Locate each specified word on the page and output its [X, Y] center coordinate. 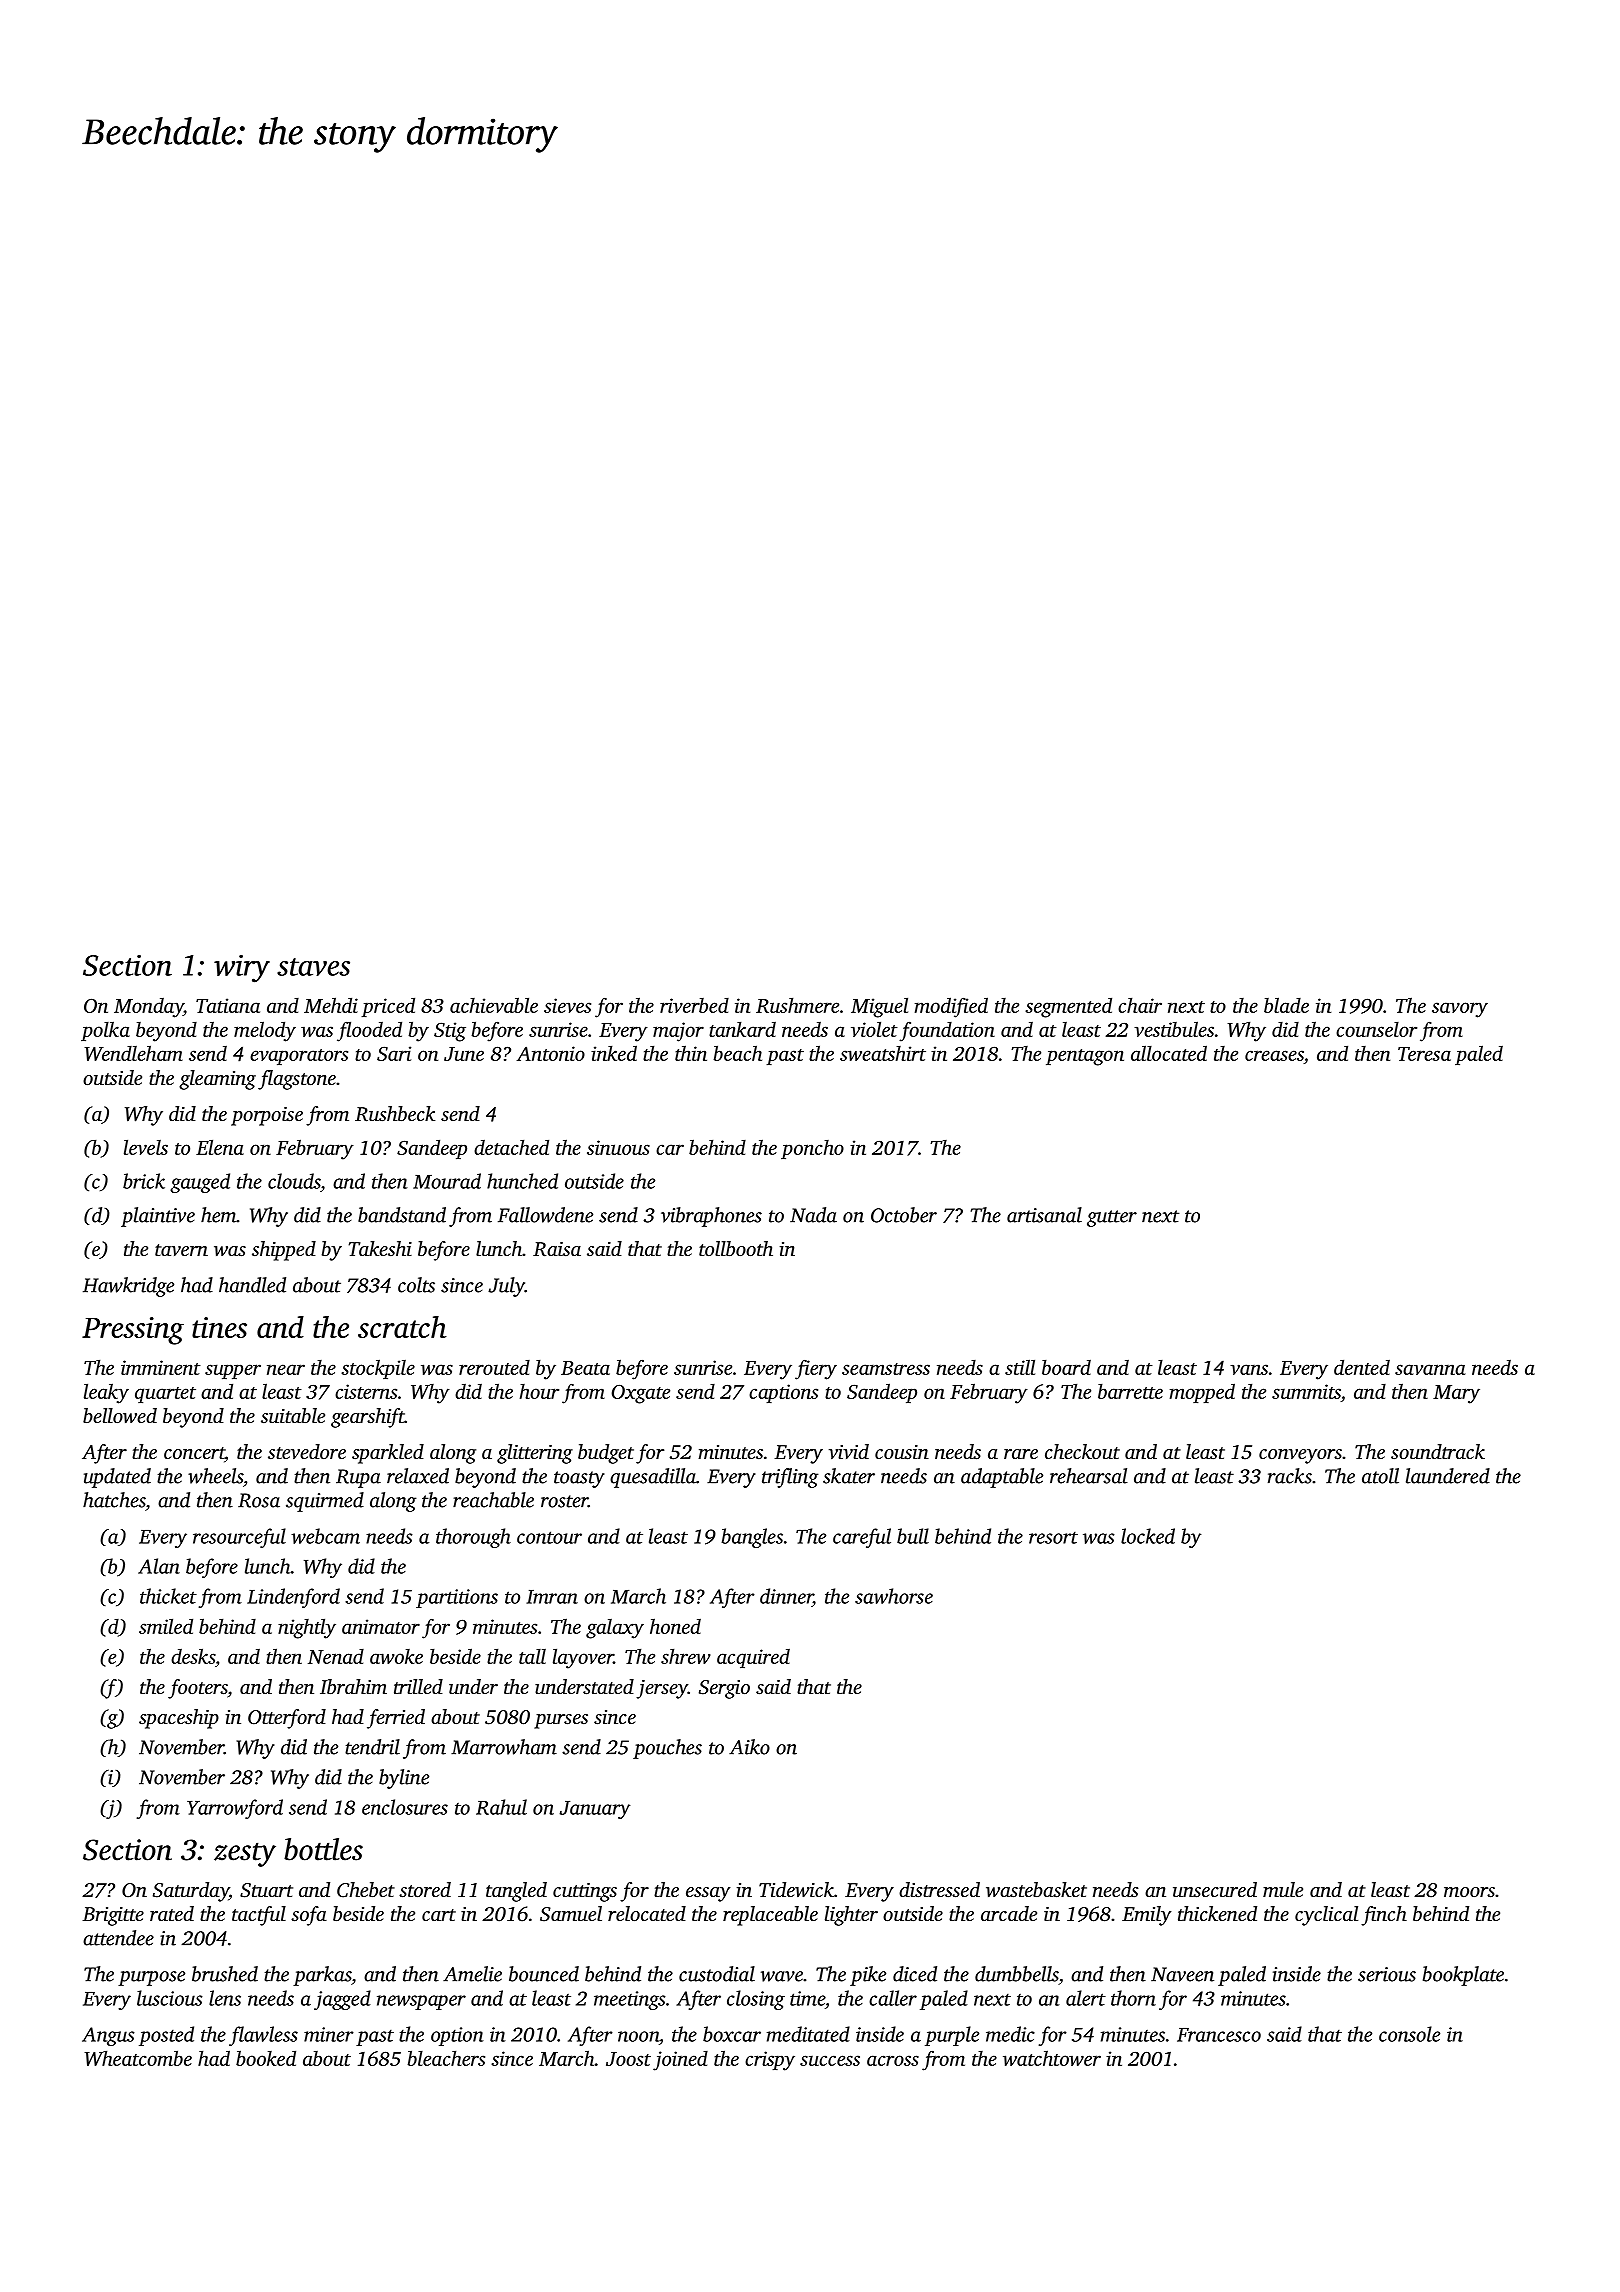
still [1020, 1367]
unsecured [1215, 1889]
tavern [181, 1250]
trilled [418, 1686]
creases [1274, 1057]
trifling [790, 1478]
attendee [118, 1938]
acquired [753, 1658]
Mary [1456, 1394]
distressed [939, 1889]
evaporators [299, 1057]
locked [1148, 1536]
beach [737, 1053]
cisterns [366, 1391]
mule [1283, 1889]
